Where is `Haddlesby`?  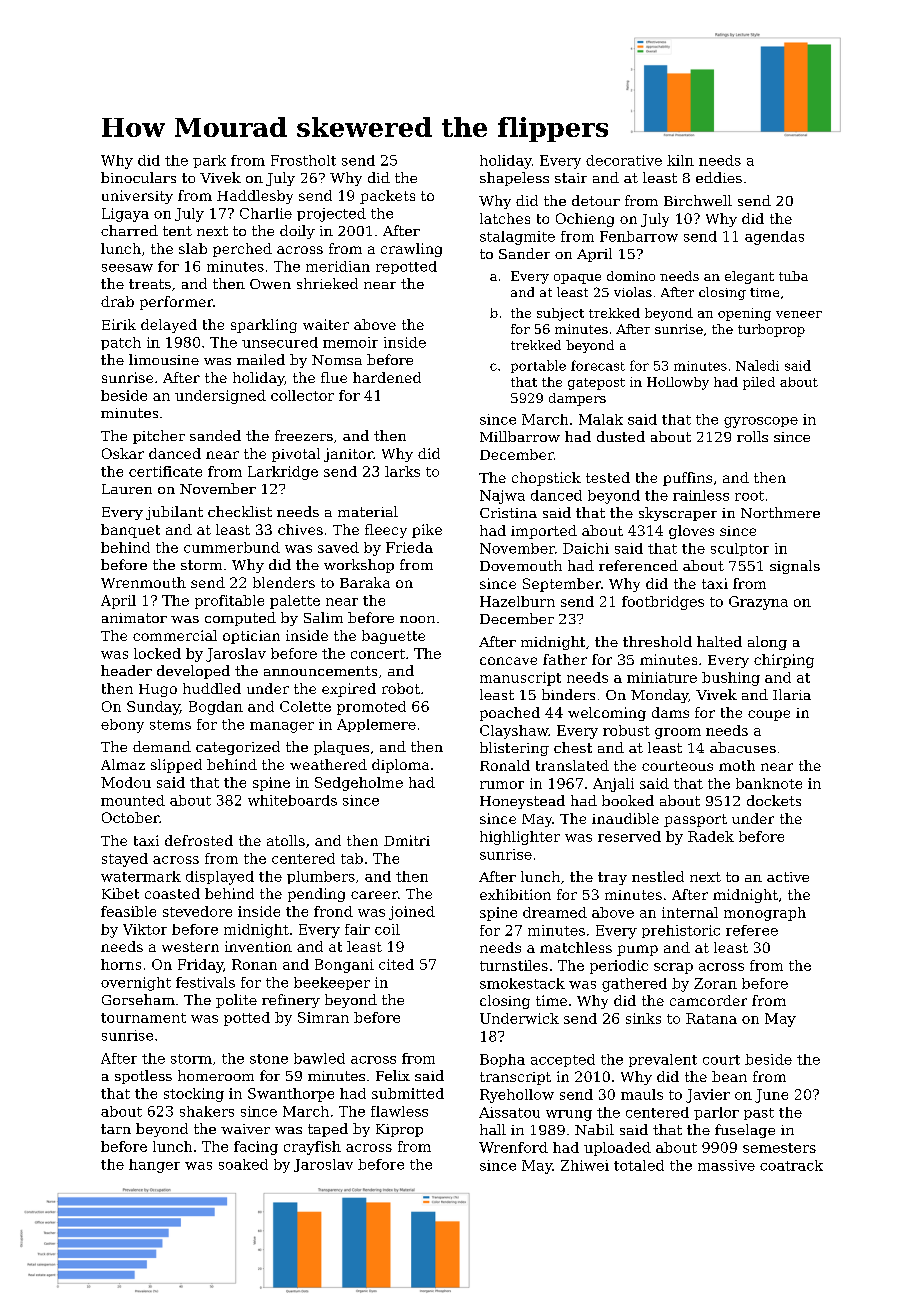
Haddlesby is located at coordinates (255, 197).
